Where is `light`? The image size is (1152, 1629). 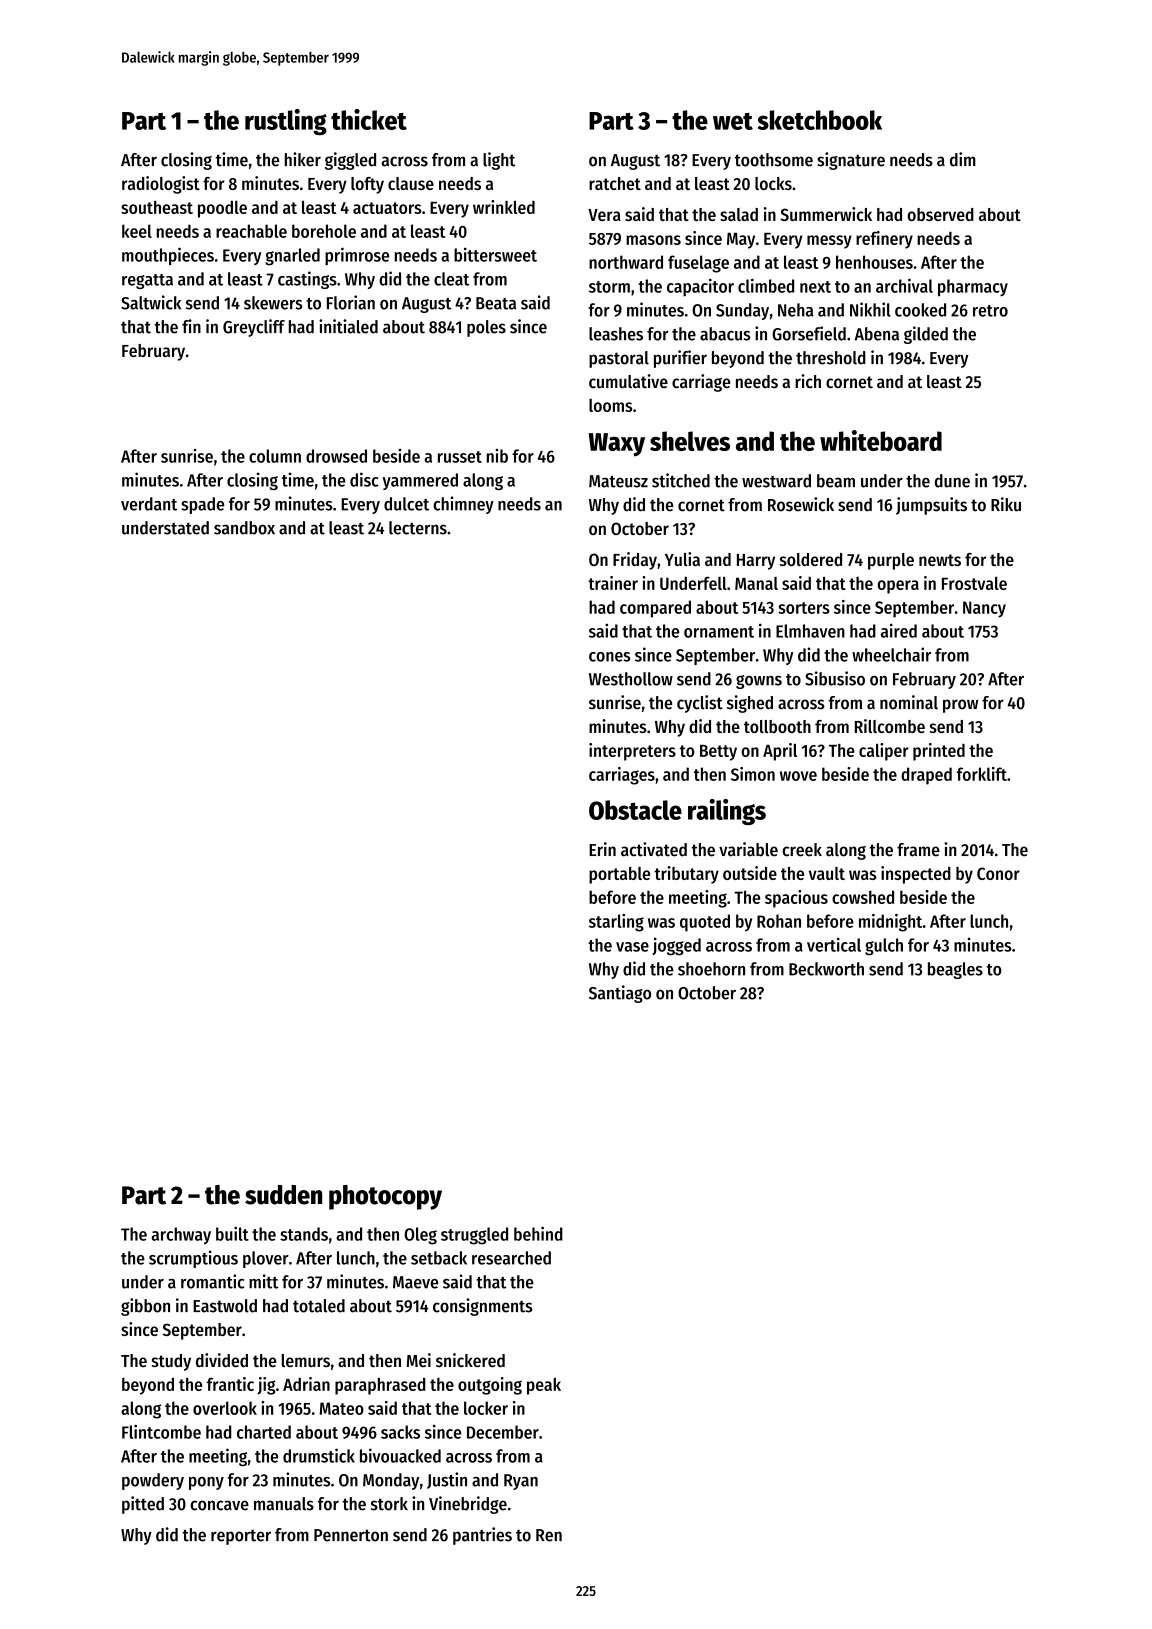
light is located at coordinates (499, 161).
